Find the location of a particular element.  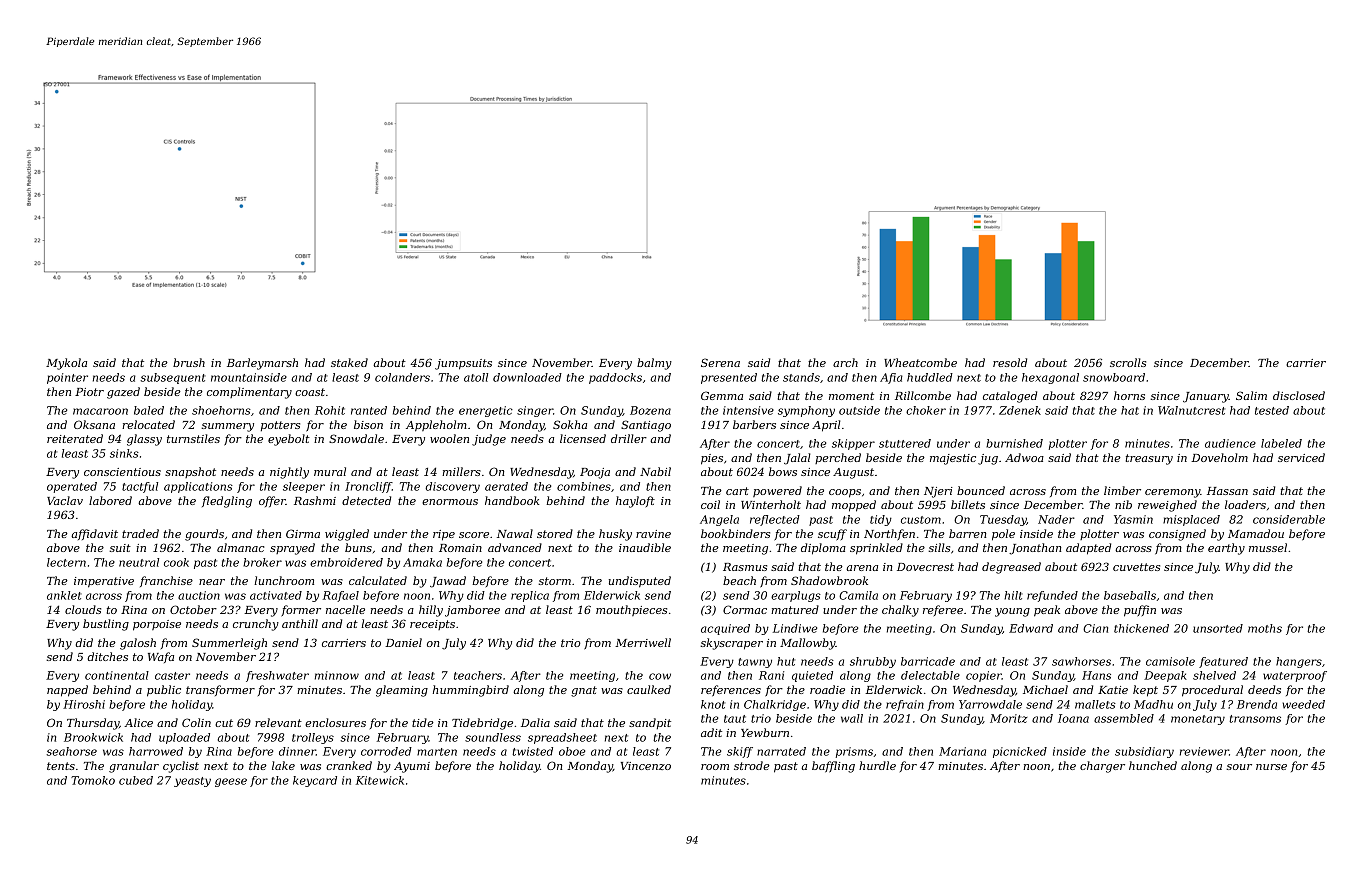

symphony is located at coordinates (806, 411).
